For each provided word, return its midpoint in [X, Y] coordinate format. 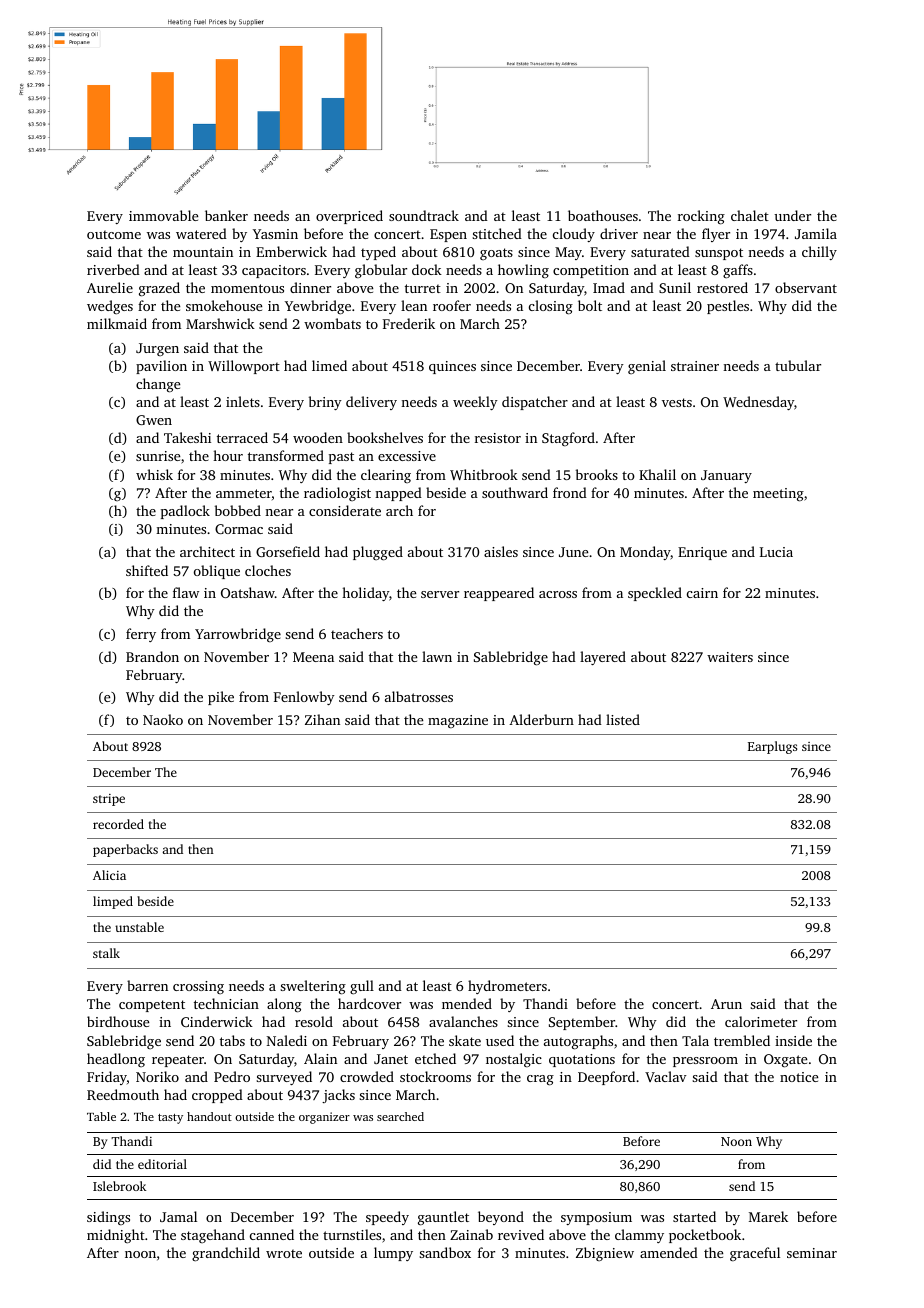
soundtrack [424, 215]
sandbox [445, 1252]
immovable [163, 215]
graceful [755, 1254]
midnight [116, 1236]
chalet [750, 215]
